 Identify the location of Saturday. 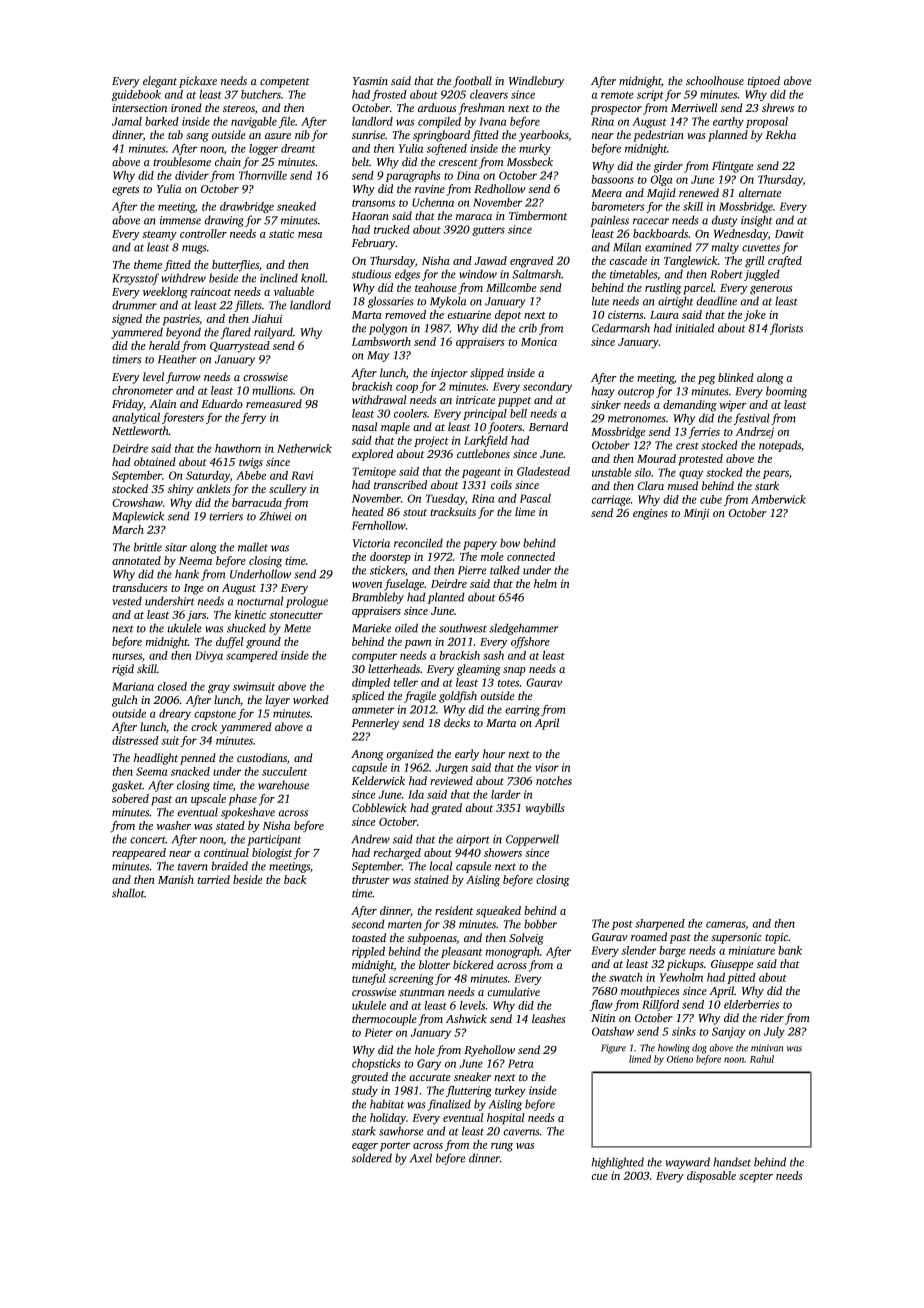
(208, 476).
